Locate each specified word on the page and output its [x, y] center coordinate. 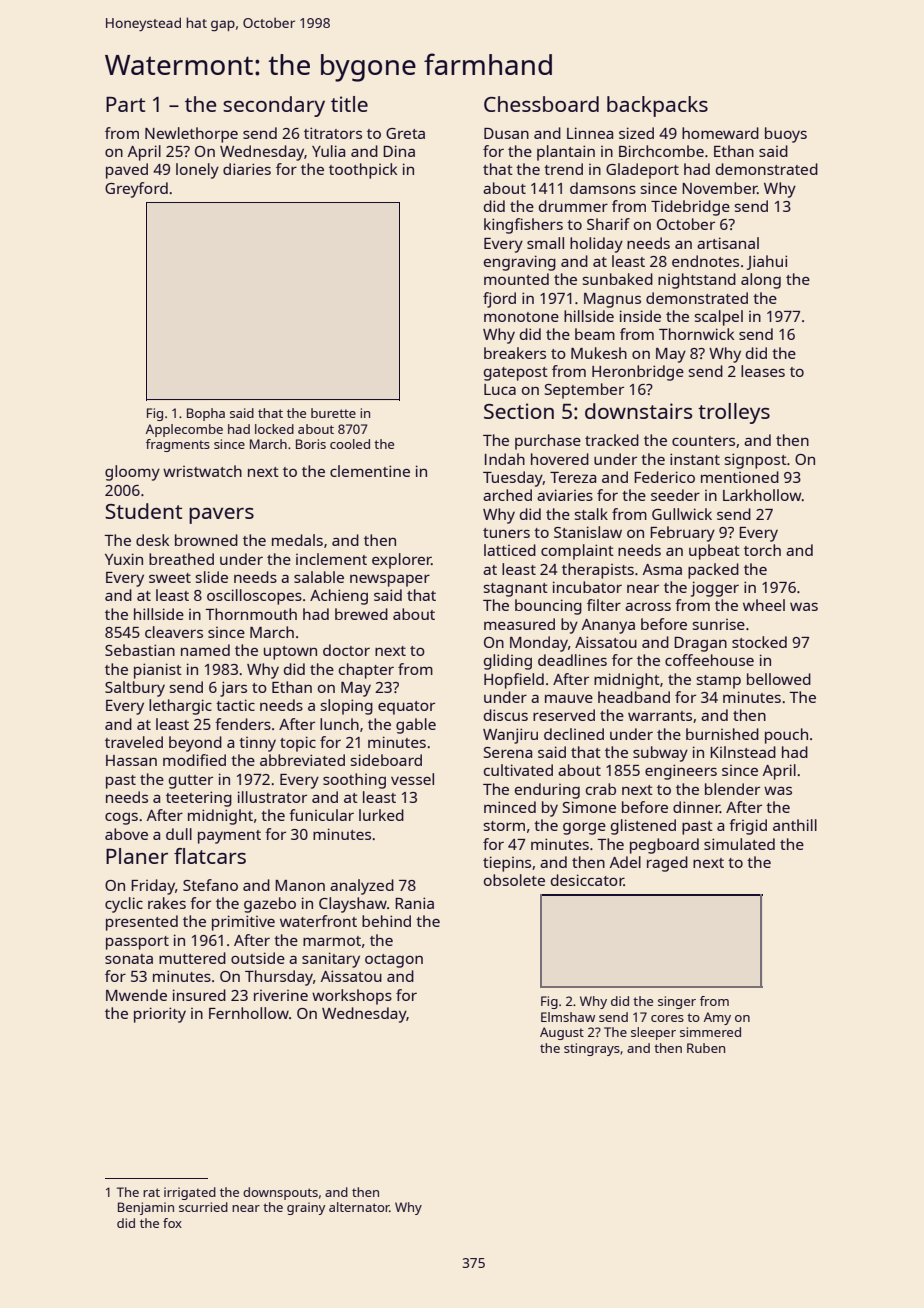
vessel [412, 779]
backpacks [657, 106]
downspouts [280, 1193]
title [349, 104]
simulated [739, 844]
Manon [300, 885]
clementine [370, 471]
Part [125, 104]
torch [762, 550]
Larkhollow [762, 495]
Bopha [206, 414]
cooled [350, 444]
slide [211, 577]
